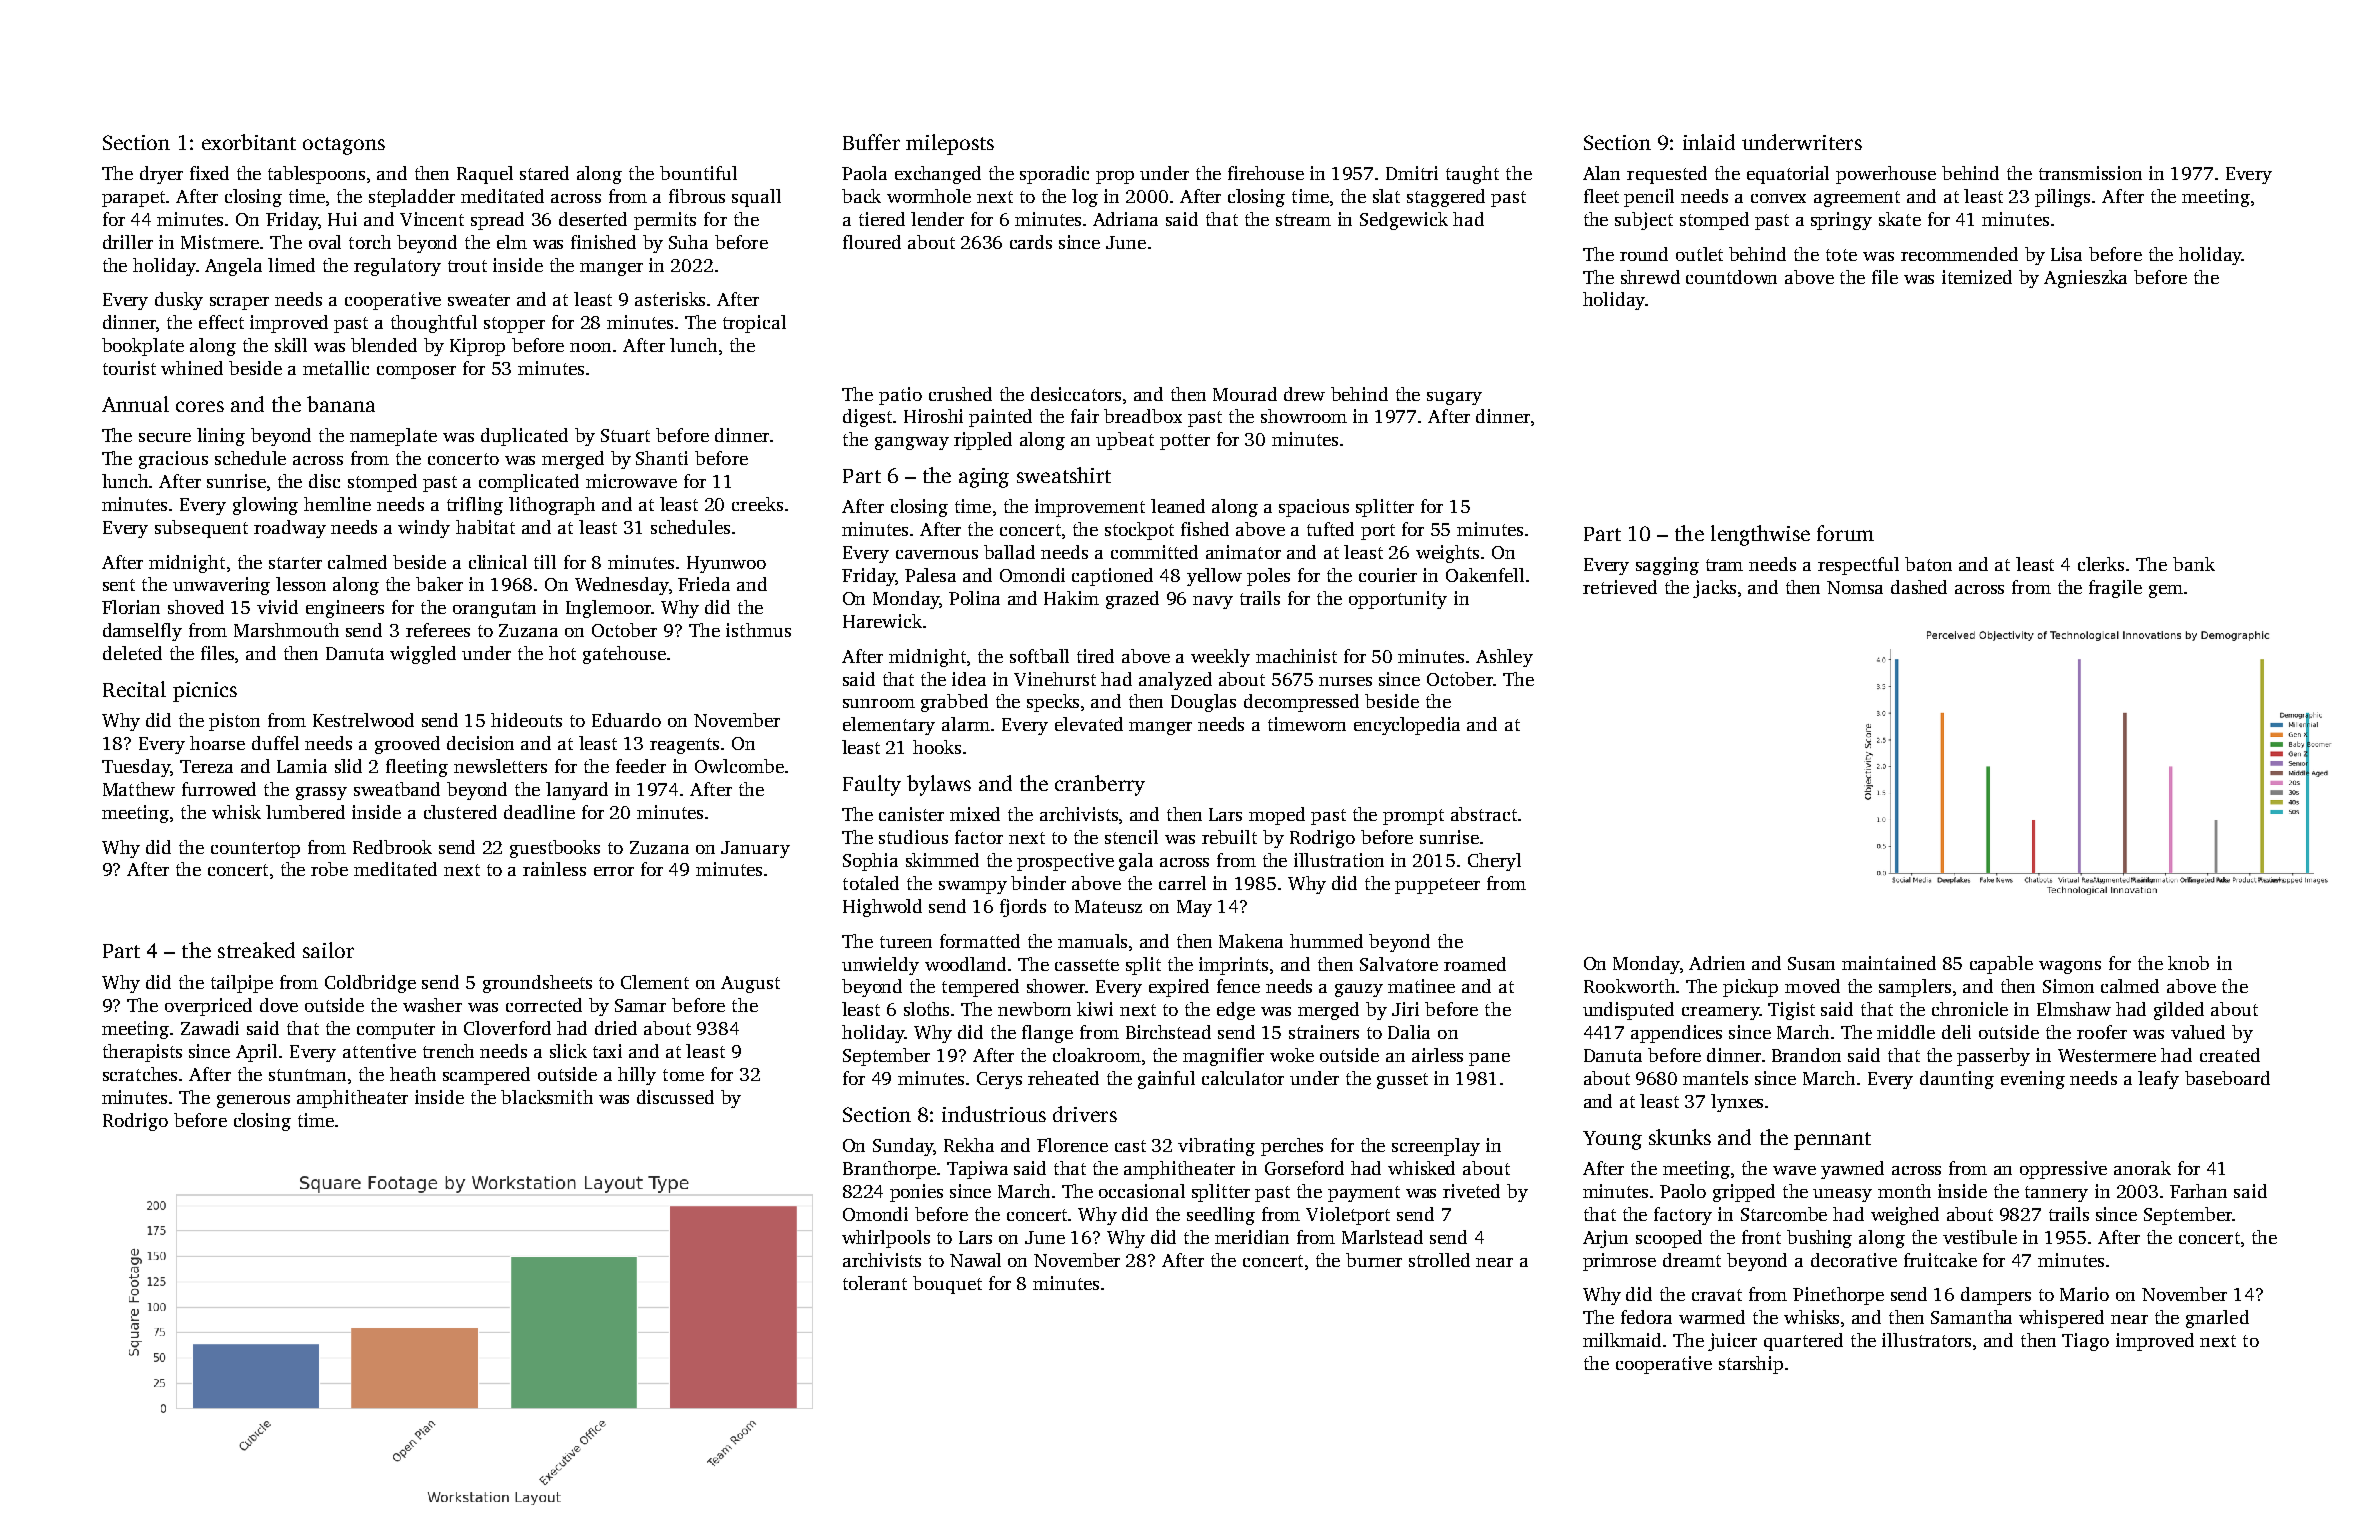  Describe the element at coordinates (757, 504) in the page. I see `creeks` at that location.
